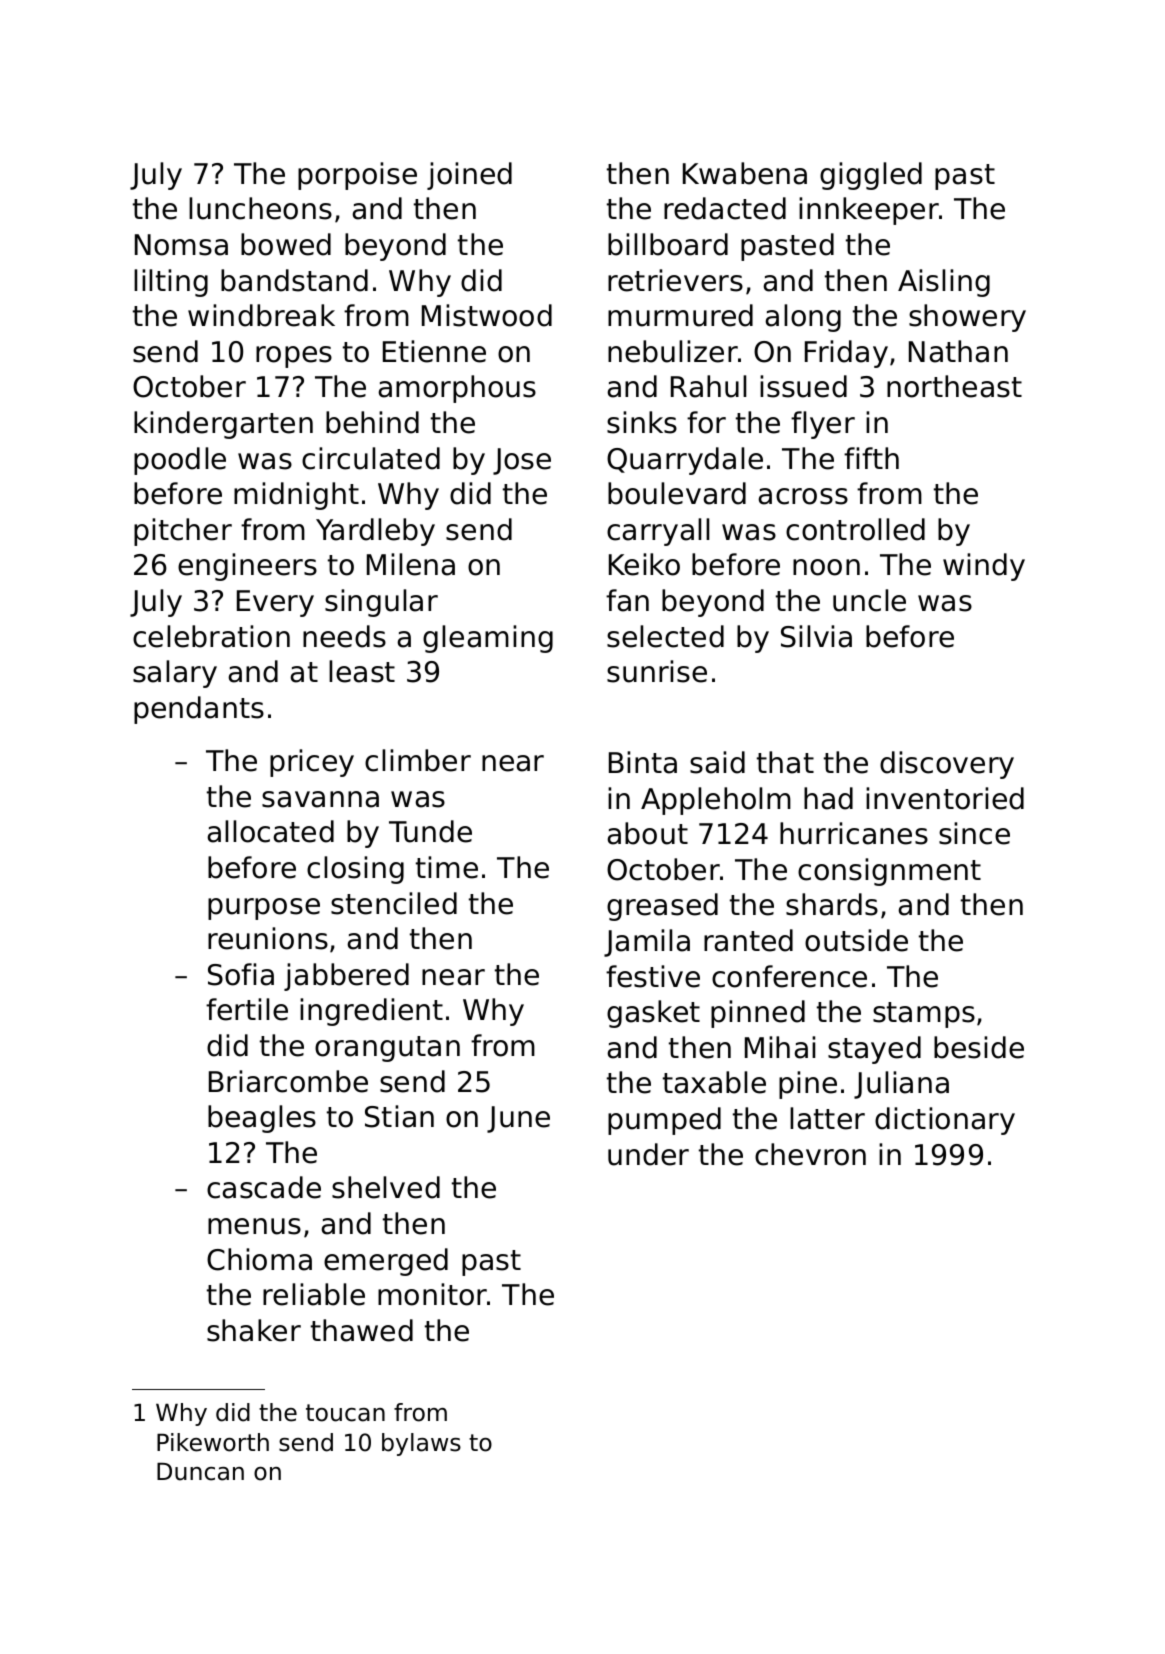 Image resolution: width=1165 pixels, height=1654 pixels. I want to click on porpoise, so click(357, 176).
